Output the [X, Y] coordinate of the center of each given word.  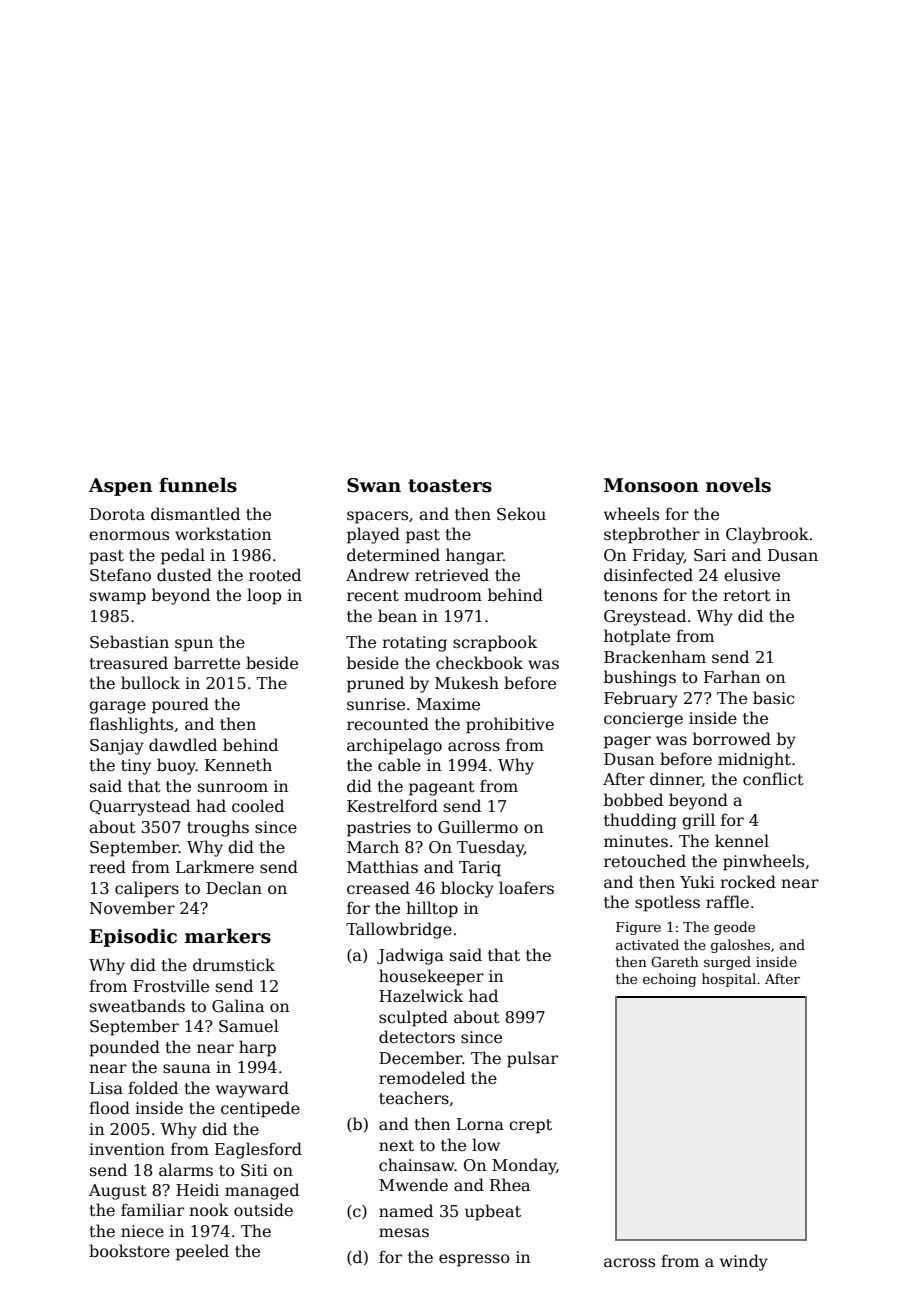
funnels [198, 485]
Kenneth [238, 765]
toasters [450, 486]
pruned [375, 684]
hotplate [637, 637]
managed [262, 1191]
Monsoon [651, 485]
